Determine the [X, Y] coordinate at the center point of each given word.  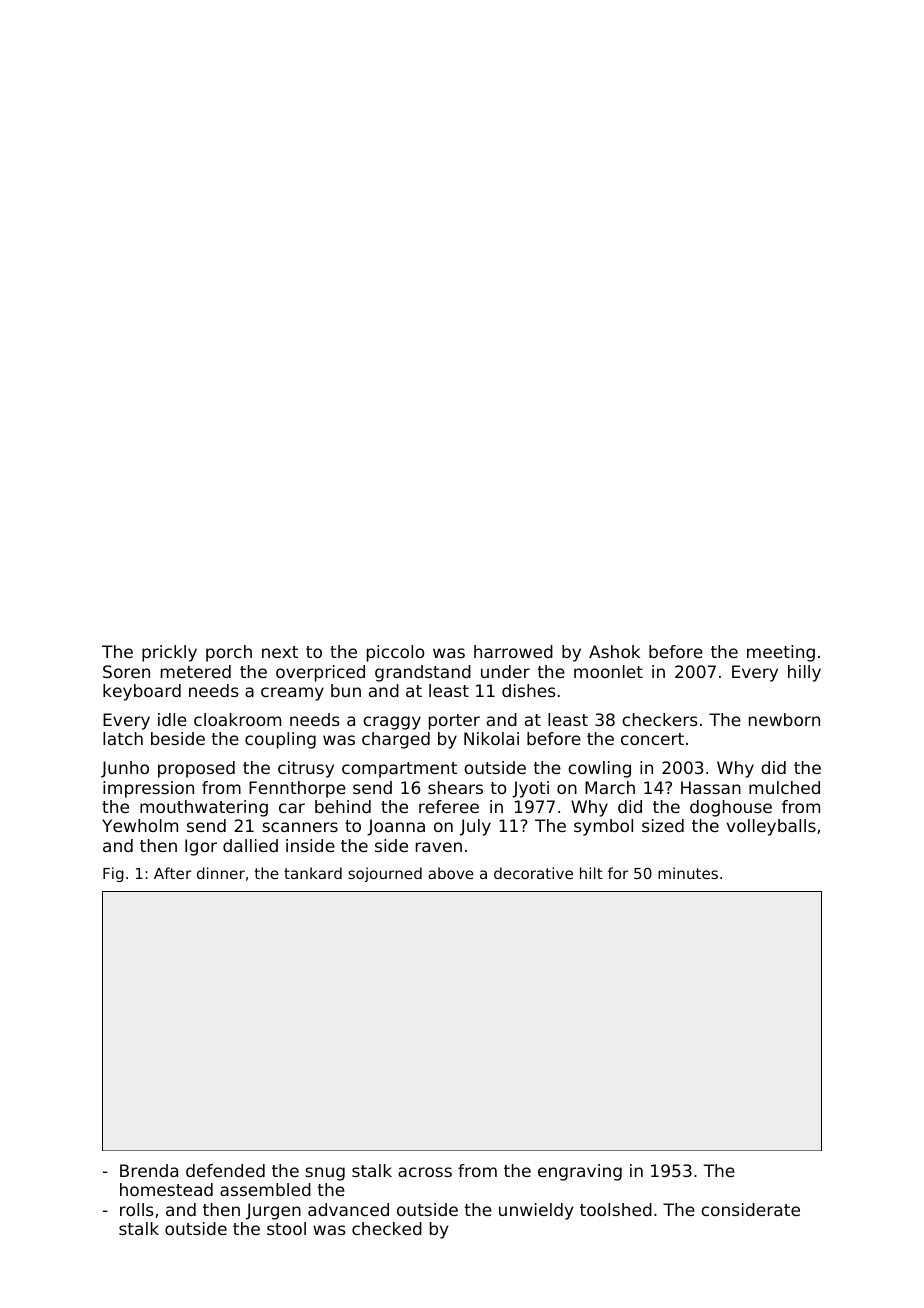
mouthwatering [204, 808]
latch [123, 738]
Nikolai [491, 738]
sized [663, 825]
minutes [688, 873]
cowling [599, 769]
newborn [784, 719]
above [451, 873]
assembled [265, 1189]
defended [225, 1170]
